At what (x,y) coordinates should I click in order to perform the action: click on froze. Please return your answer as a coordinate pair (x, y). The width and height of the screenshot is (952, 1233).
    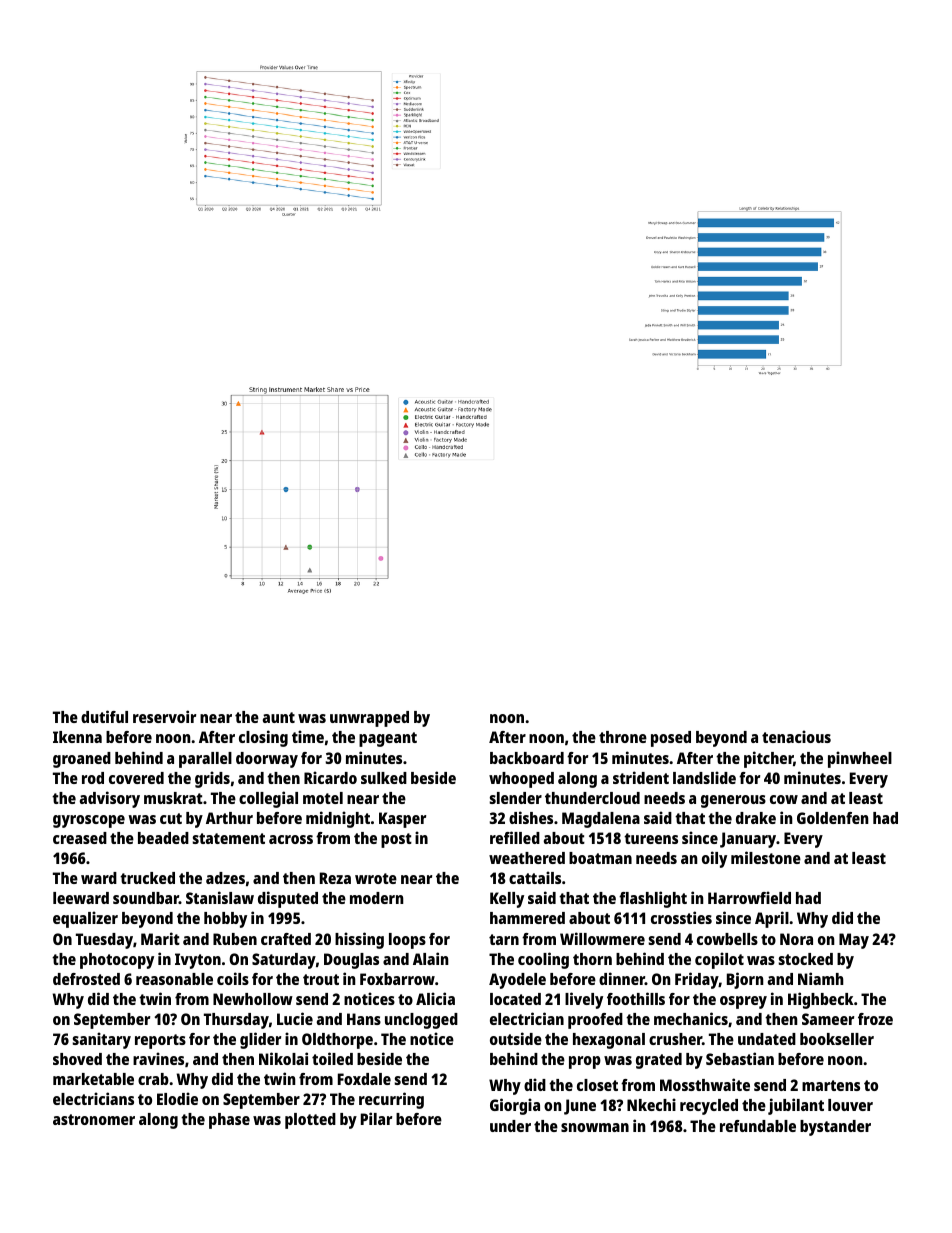
    Looking at the image, I should click on (875, 1019).
